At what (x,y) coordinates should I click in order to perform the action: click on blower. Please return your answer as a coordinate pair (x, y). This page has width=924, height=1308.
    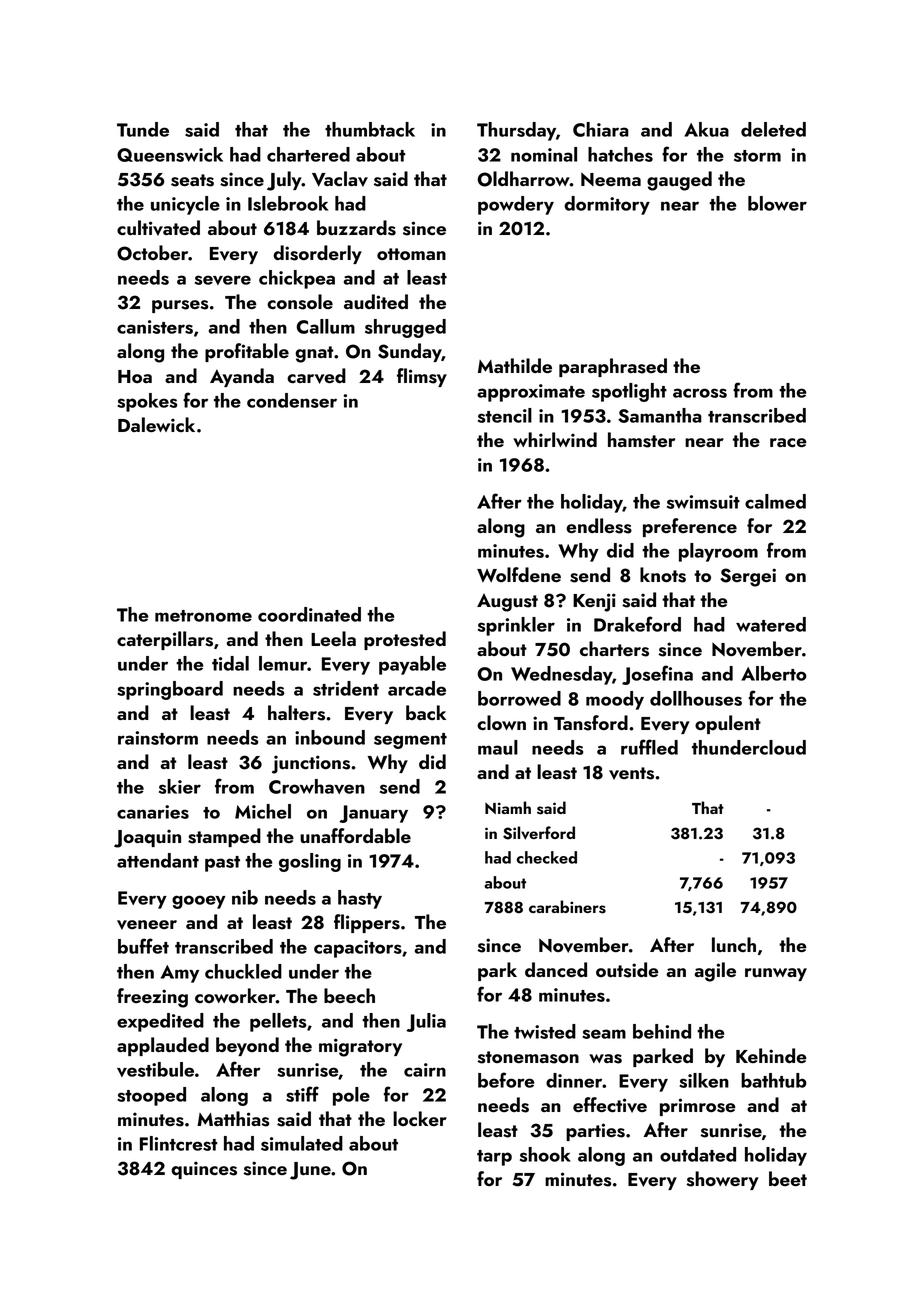
    Looking at the image, I should click on (777, 203).
